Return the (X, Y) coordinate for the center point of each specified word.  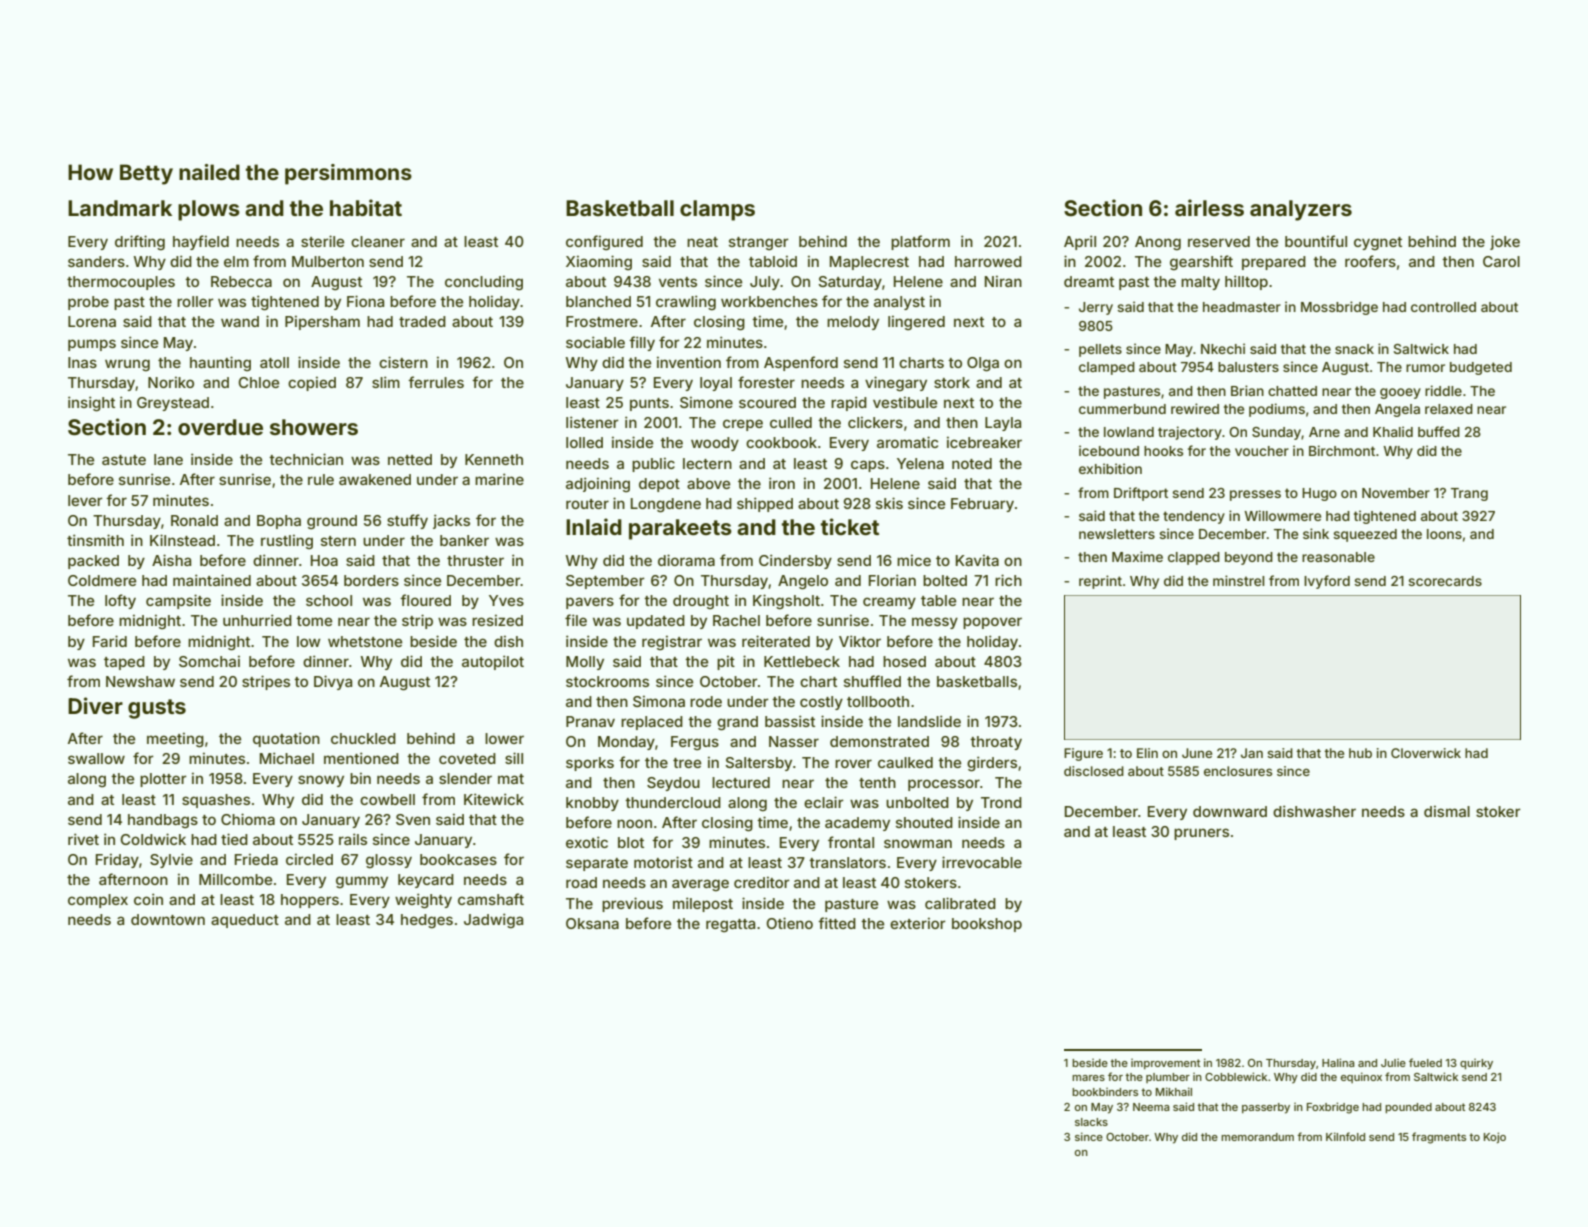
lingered (916, 322)
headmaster (1242, 307)
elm (236, 261)
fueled (1425, 1062)
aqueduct (245, 921)
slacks (1091, 1122)
